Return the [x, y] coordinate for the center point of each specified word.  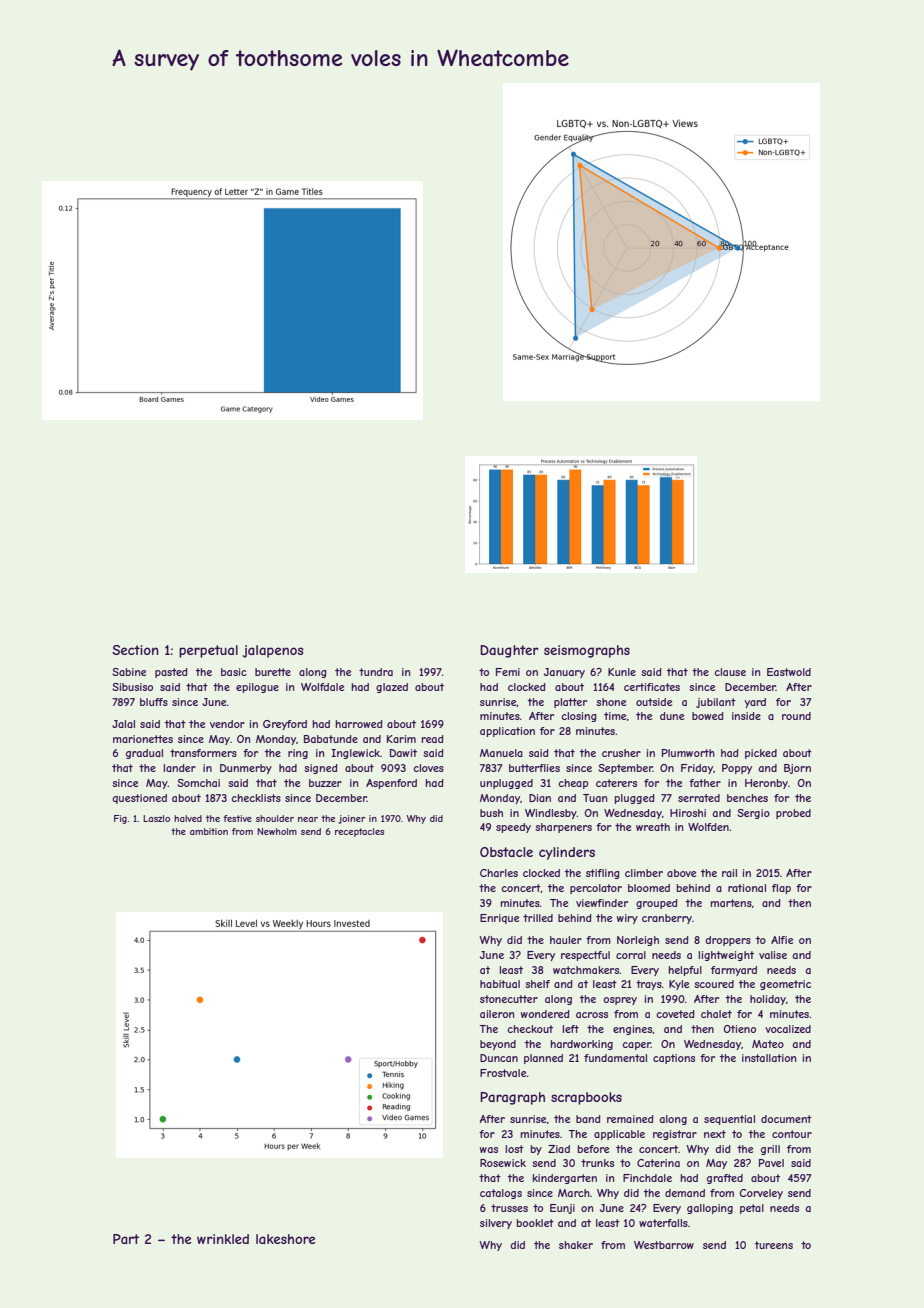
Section [135, 650]
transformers [203, 753]
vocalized [788, 1029]
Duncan [499, 1058]
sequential [729, 1120]
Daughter [509, 651]
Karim [401, 739]
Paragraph [512, 1098]
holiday [768, 1000]
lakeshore [286, 1239]
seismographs [587, 651]
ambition [209, 831]
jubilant [716, 703]
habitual [500, 984]
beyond [498, 1045]
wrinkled [223, 1239]
